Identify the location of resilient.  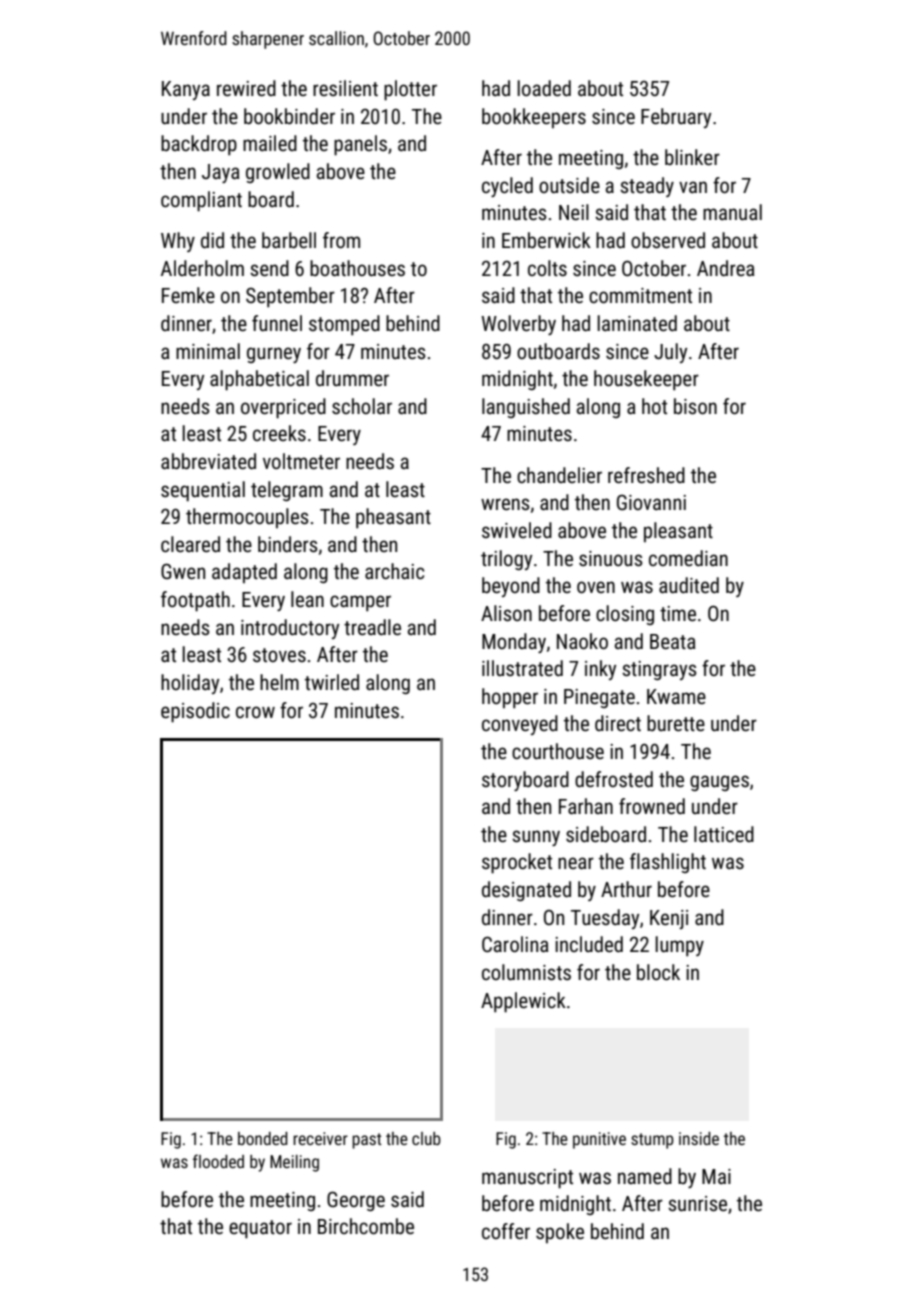
(345, 88).
